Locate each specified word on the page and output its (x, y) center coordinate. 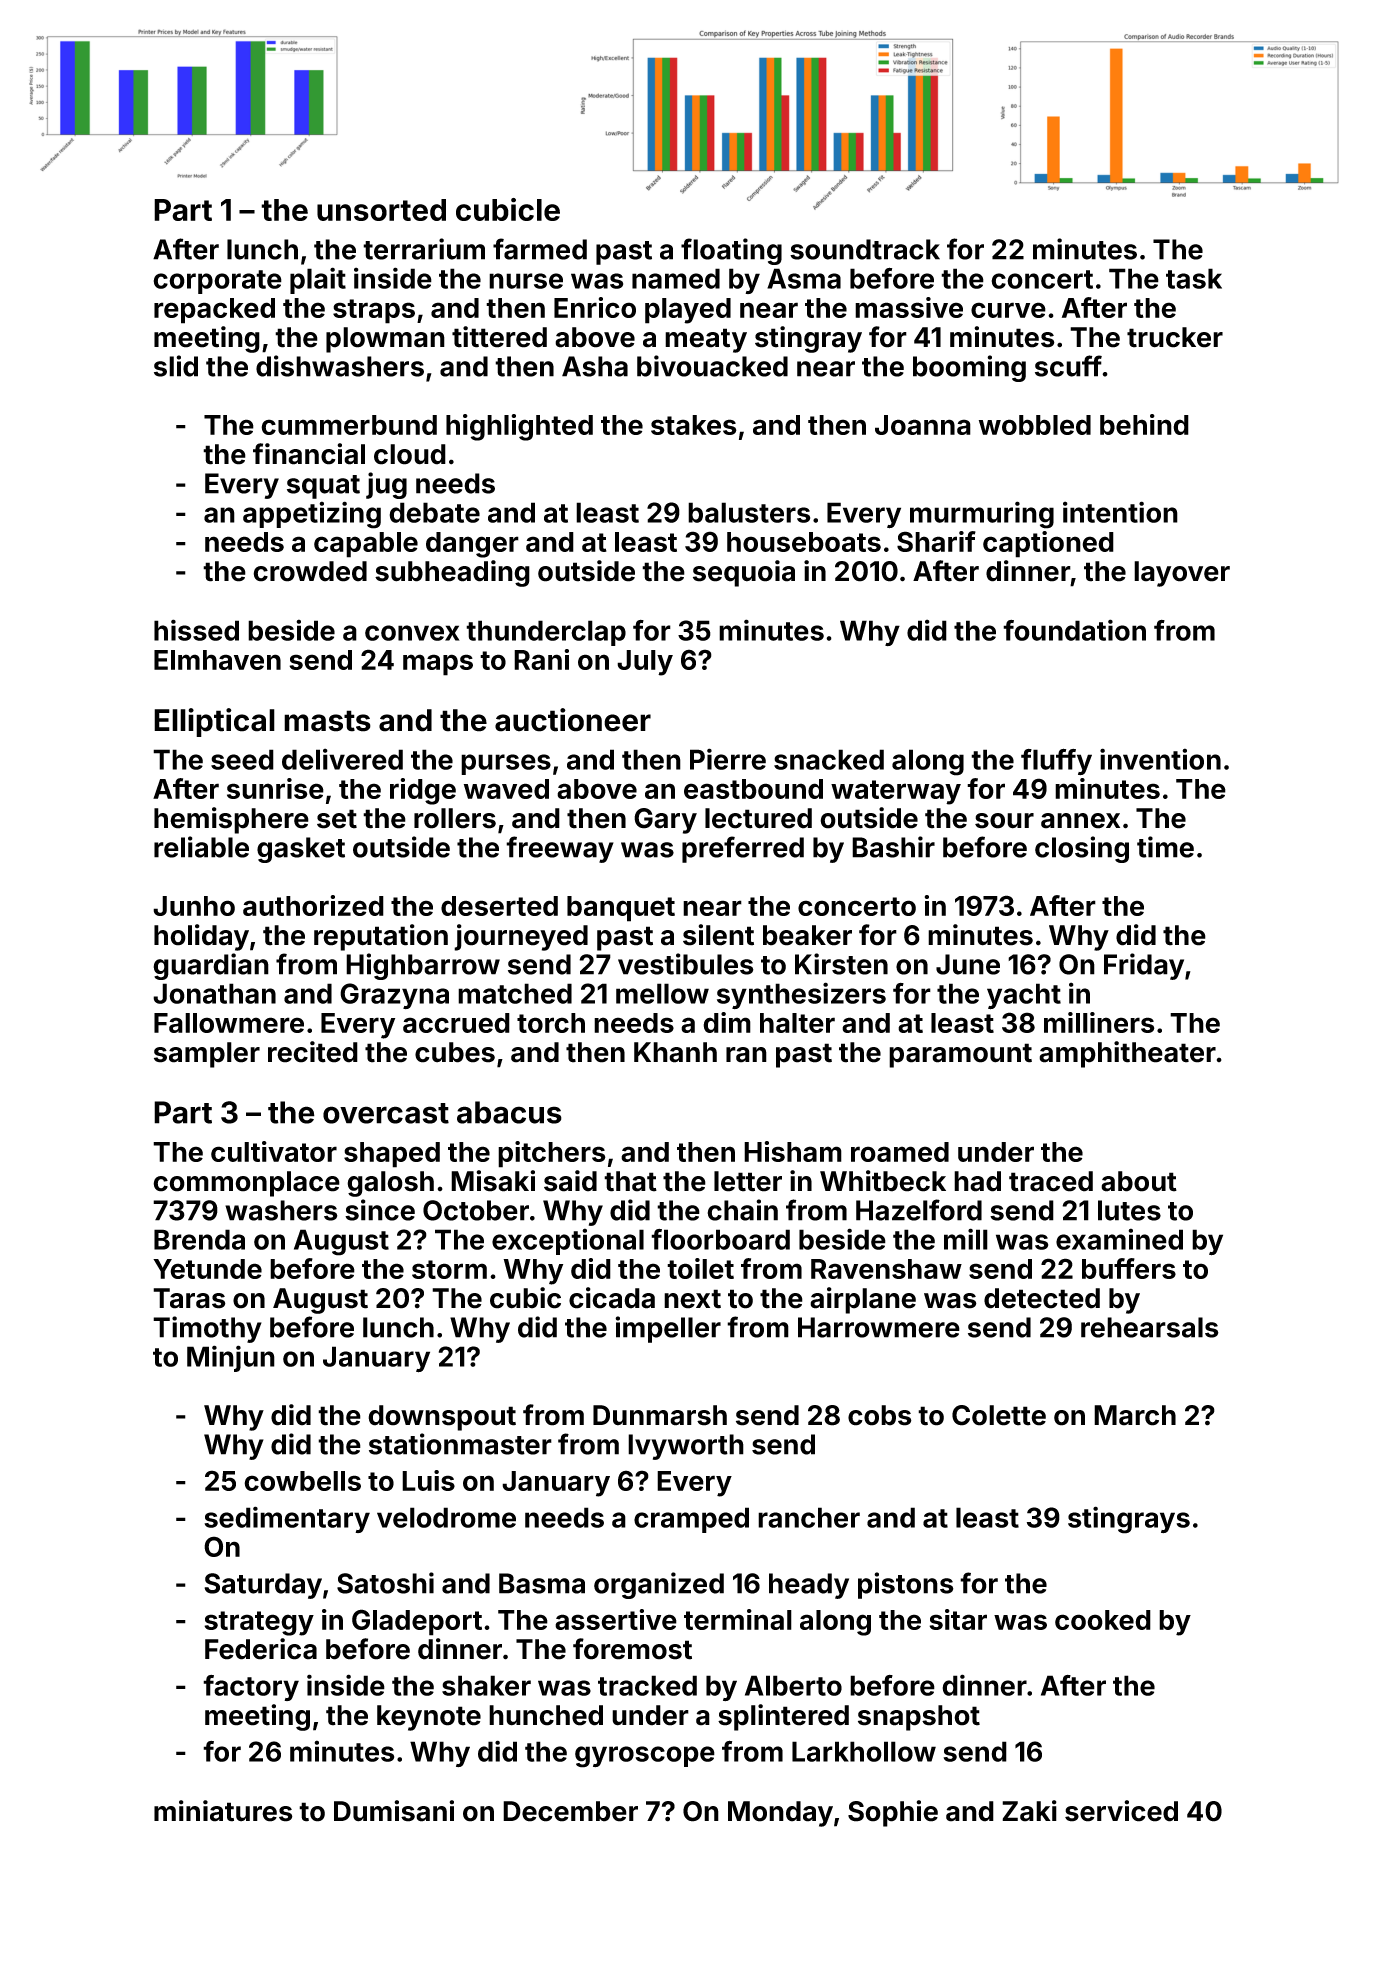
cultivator (274, 1151)
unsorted (381, 210)
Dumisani (394, 1811)
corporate (217, 282)
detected (1042, 1298)
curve (1008, 310)
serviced (1121, 1811)
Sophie (893, 1813)
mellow (662, 993)
